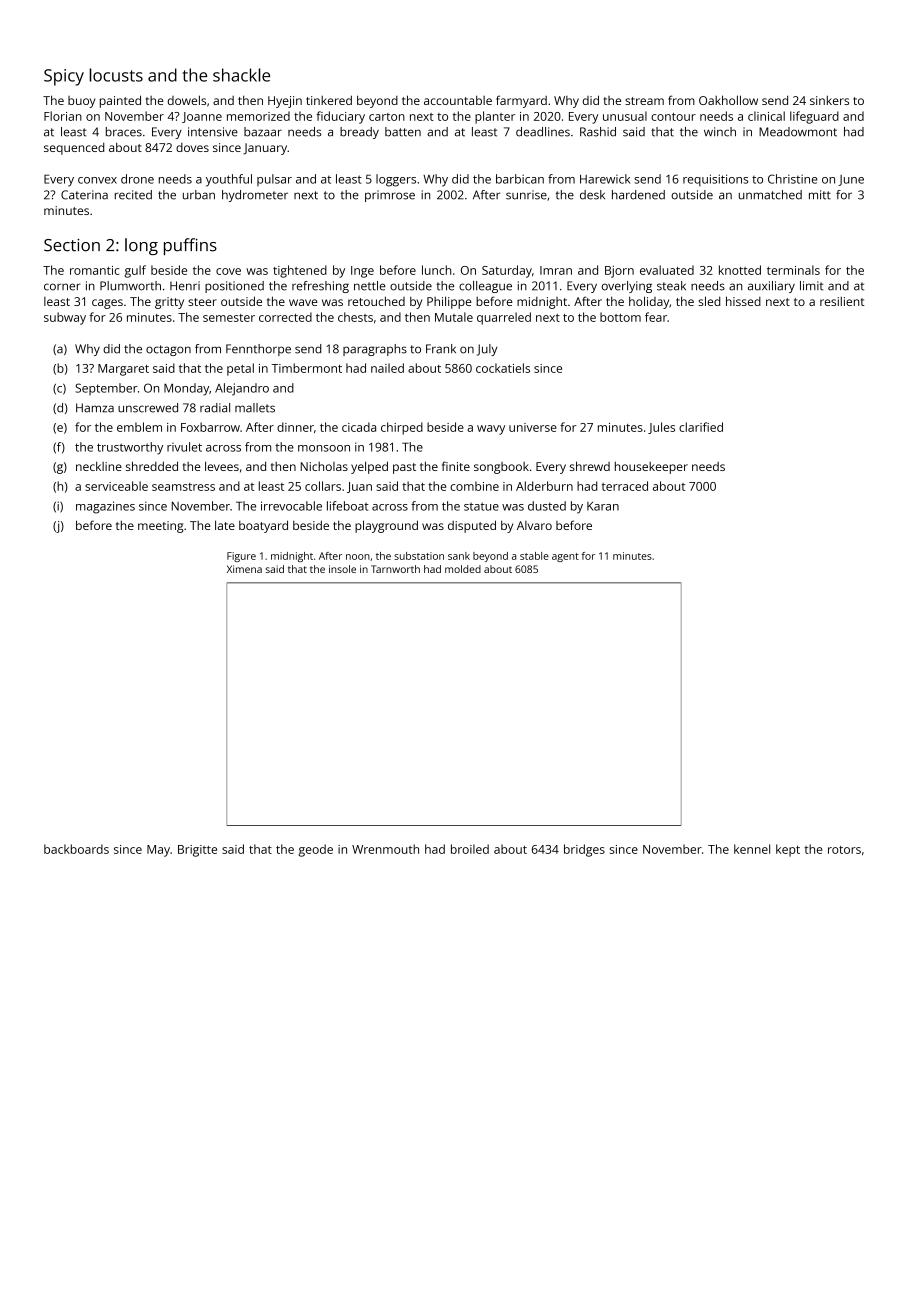 This document has height=1316, width=908. I want to click on broiled, so click(470, 849).
